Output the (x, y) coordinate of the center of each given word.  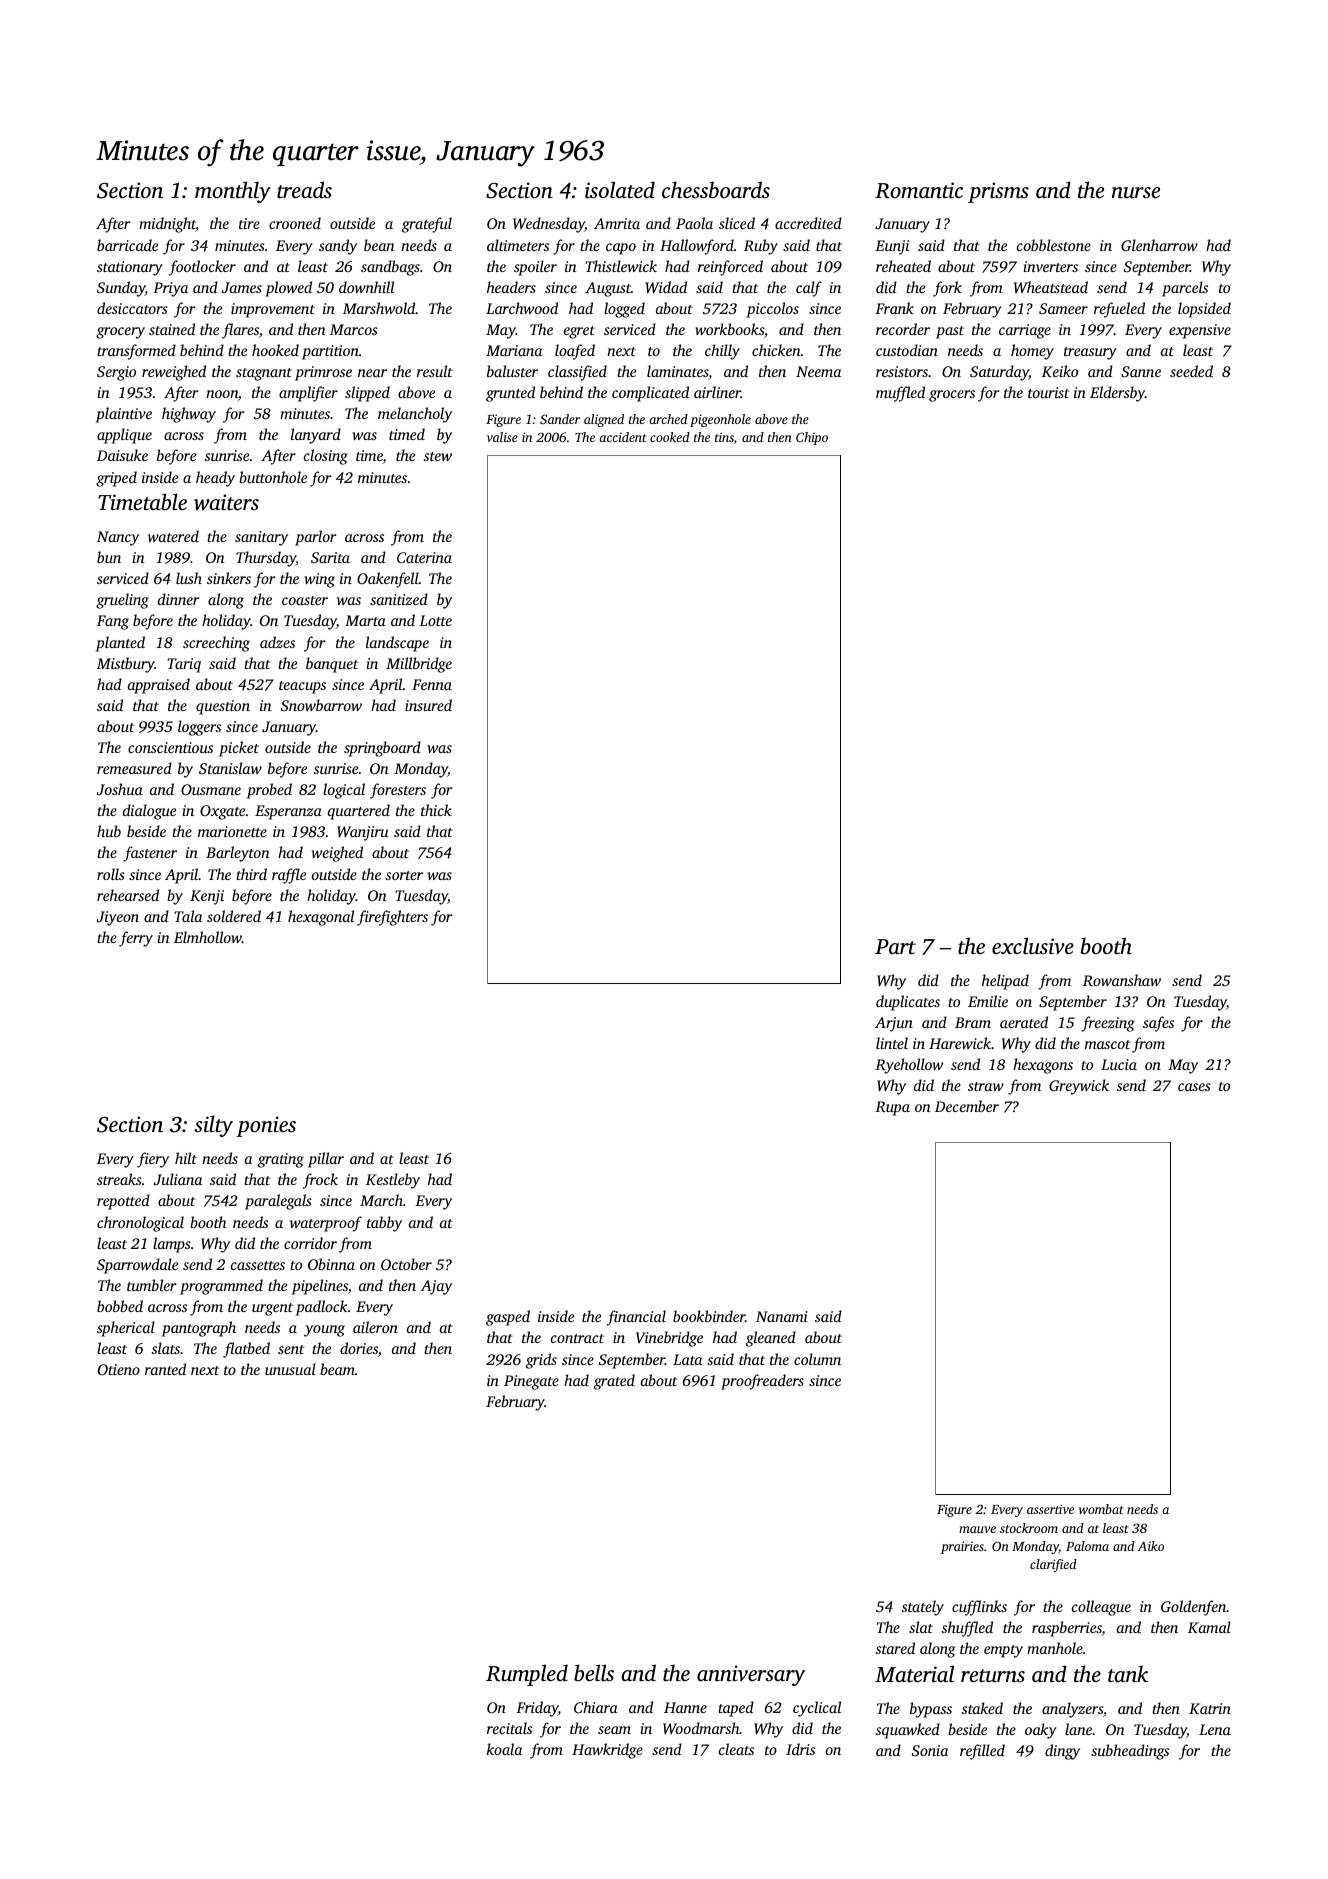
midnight (167, 225)
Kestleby (393, 1181)
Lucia (1119, 1064)
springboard (382, 749)
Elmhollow (208, 937)
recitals (509, 1728)
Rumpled (527, 1675)
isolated (620, 189)
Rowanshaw (1122, 980)
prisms (998, 192)
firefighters (392, 918)
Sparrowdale (137, 1266)
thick (436, 810)
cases (1194, 1087)
